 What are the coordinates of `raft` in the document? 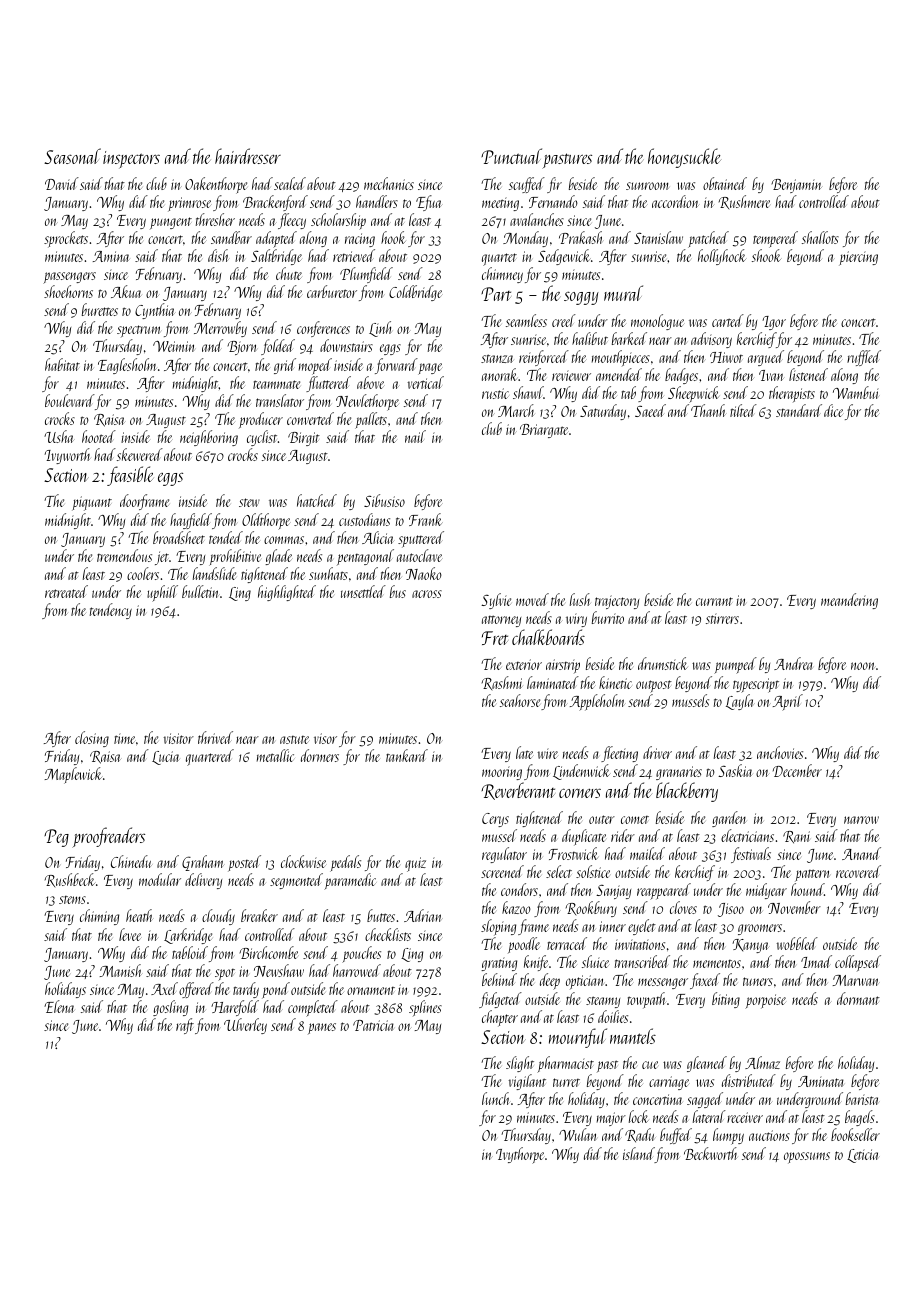 It's located at (185, 1026).
